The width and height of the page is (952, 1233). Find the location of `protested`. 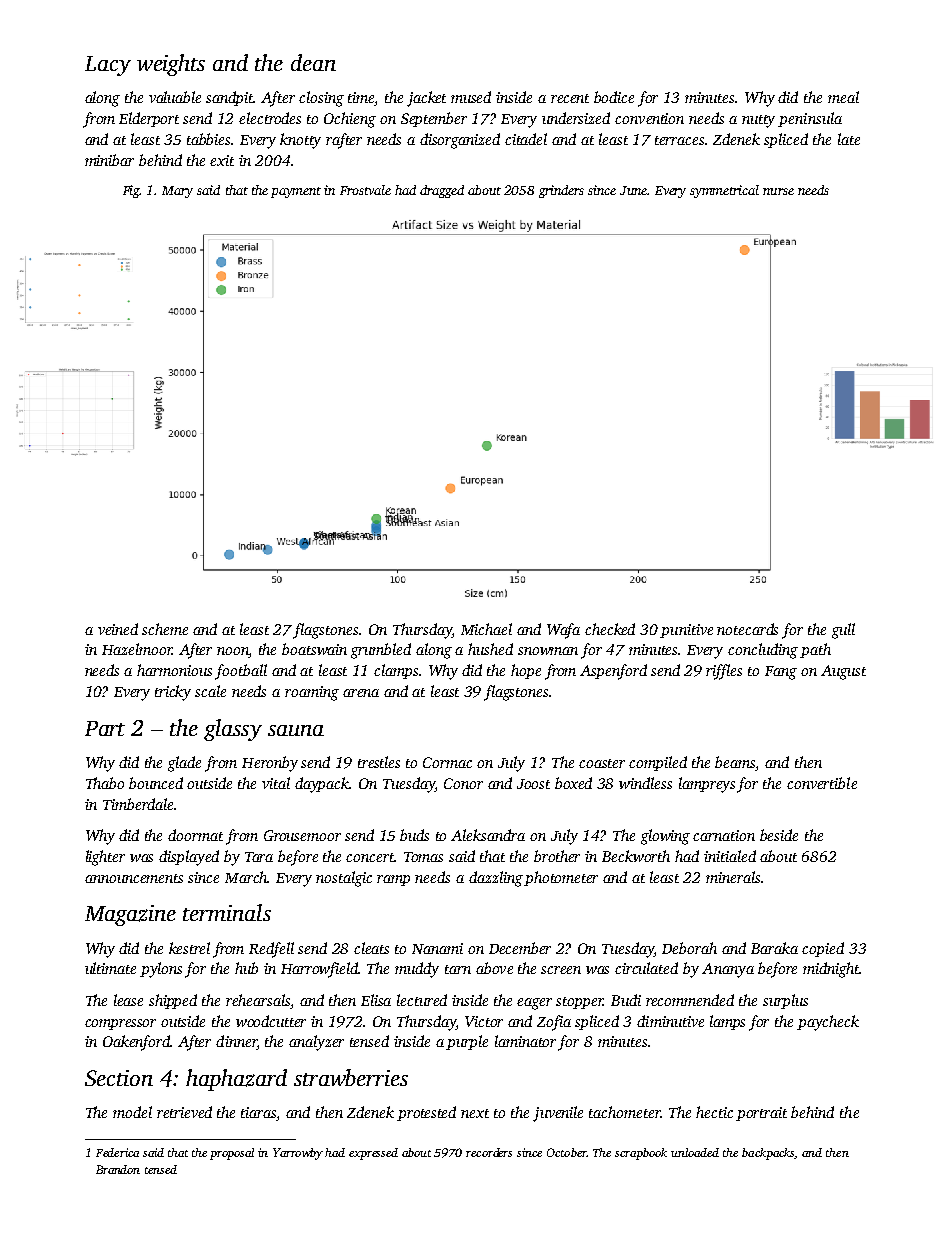

protested is located at coordinates (426, 1113).
